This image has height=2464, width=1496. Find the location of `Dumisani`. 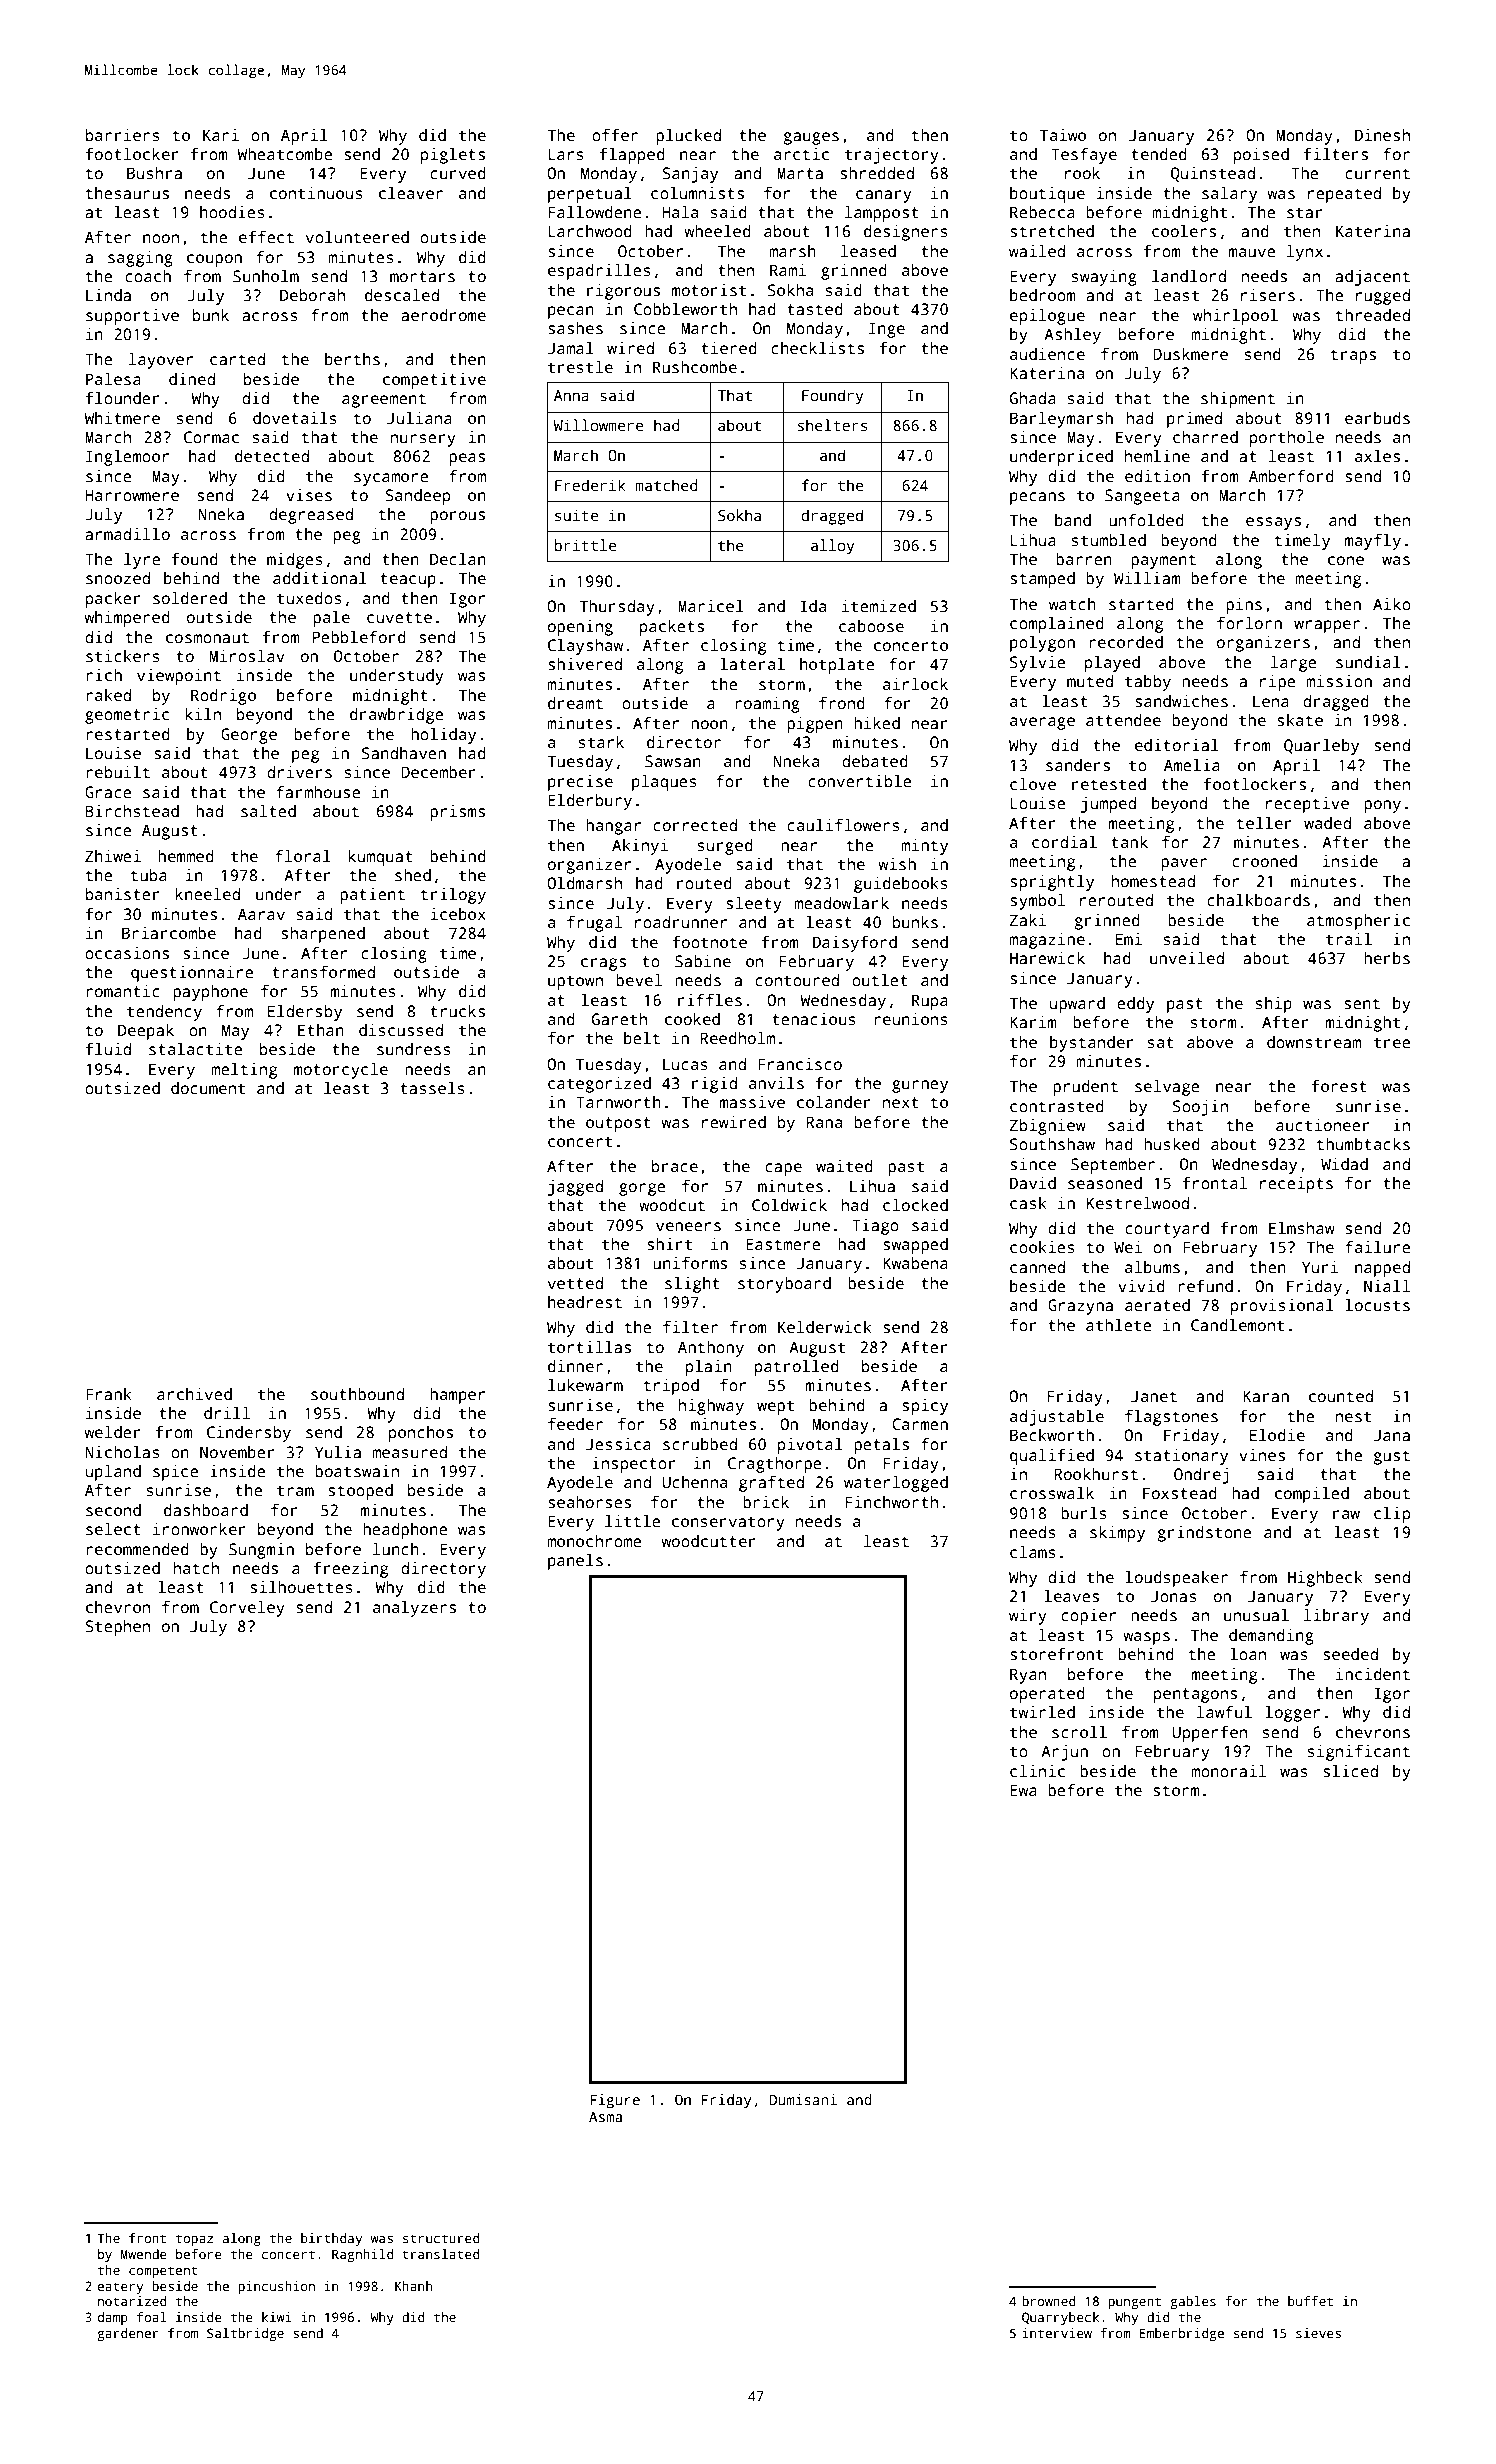

Dumisani is located at coordinates (803, 2099).
